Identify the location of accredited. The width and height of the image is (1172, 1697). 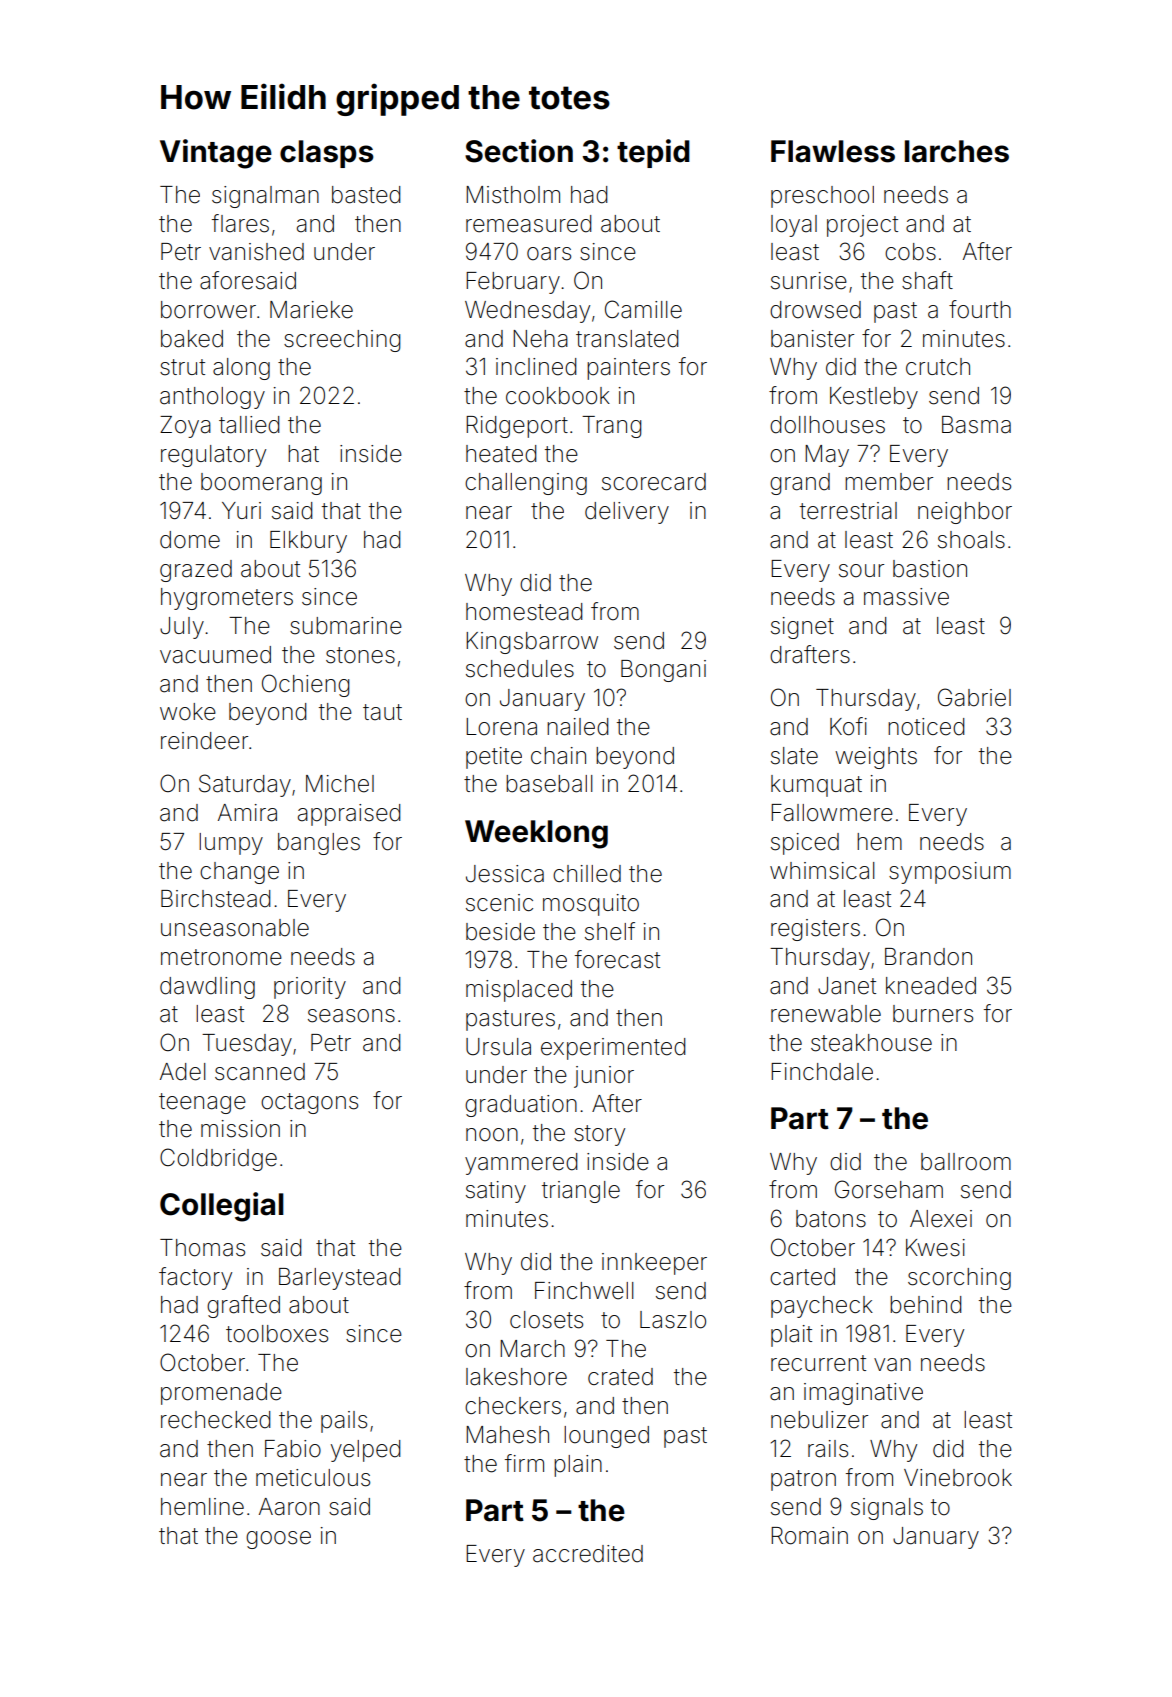
(588, 1554).
